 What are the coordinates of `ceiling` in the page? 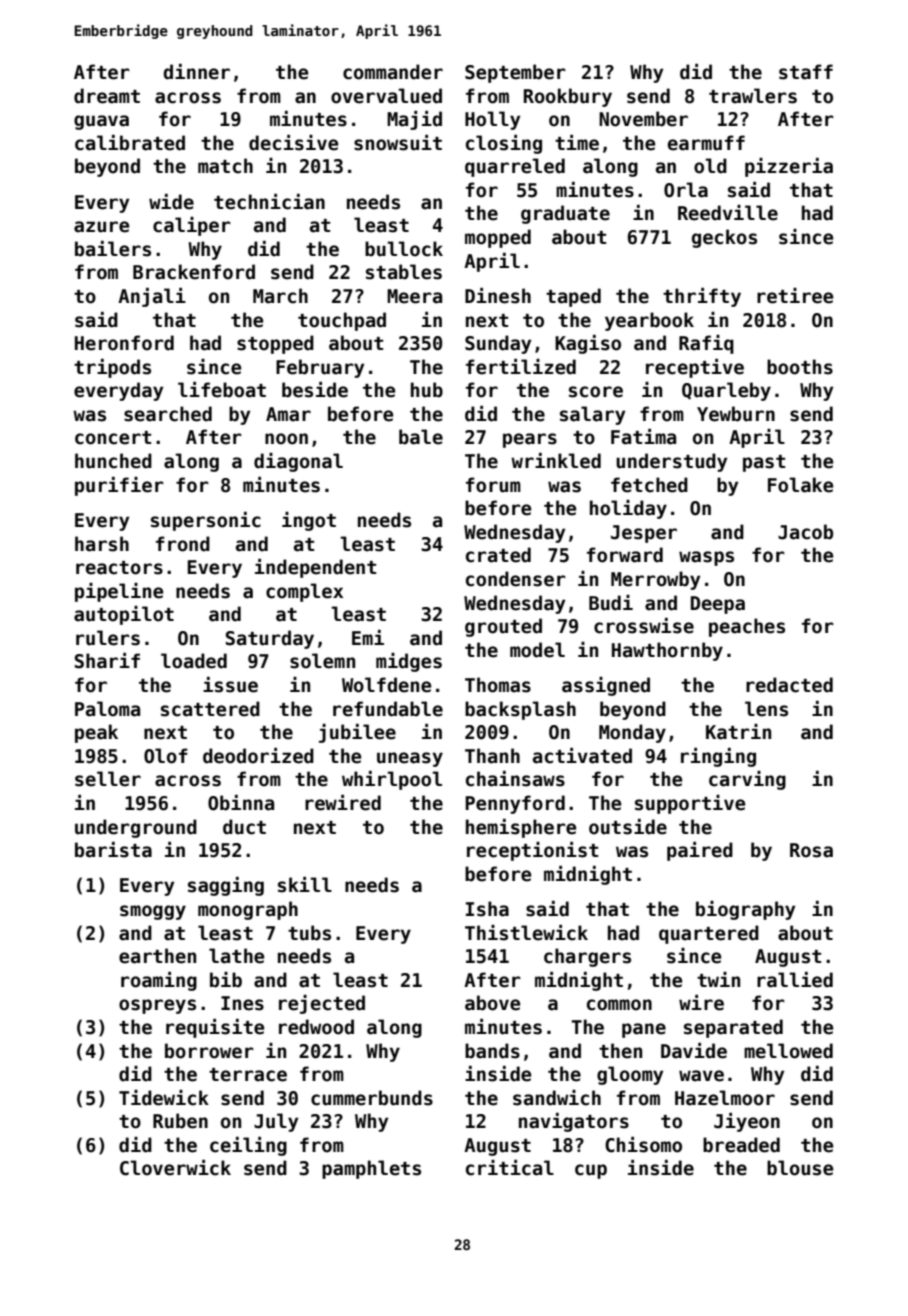 It's located at (248, 1146).
